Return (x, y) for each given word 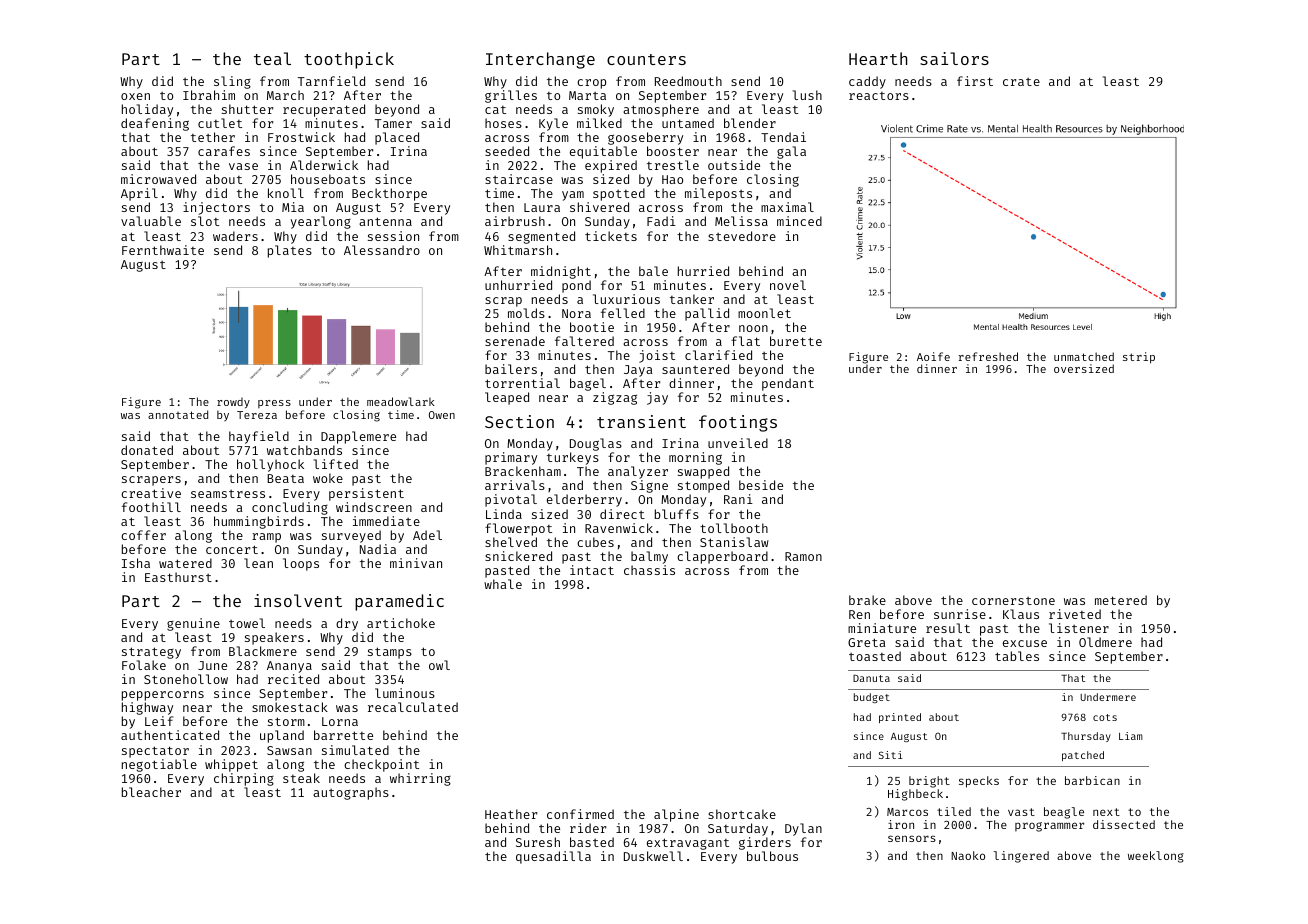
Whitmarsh (518, 250)
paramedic (399, 602)
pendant (788, 384)
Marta (587, 95)
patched (1083, 756)
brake (867, 600)
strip (1139, 358)
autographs (351, 793)
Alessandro (382, 250)
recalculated (413, 707)
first (975, 81)
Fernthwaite (163, 250)
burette (796, 341)
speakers (274, 638)
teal (272, 58)
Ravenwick (619, 528)
